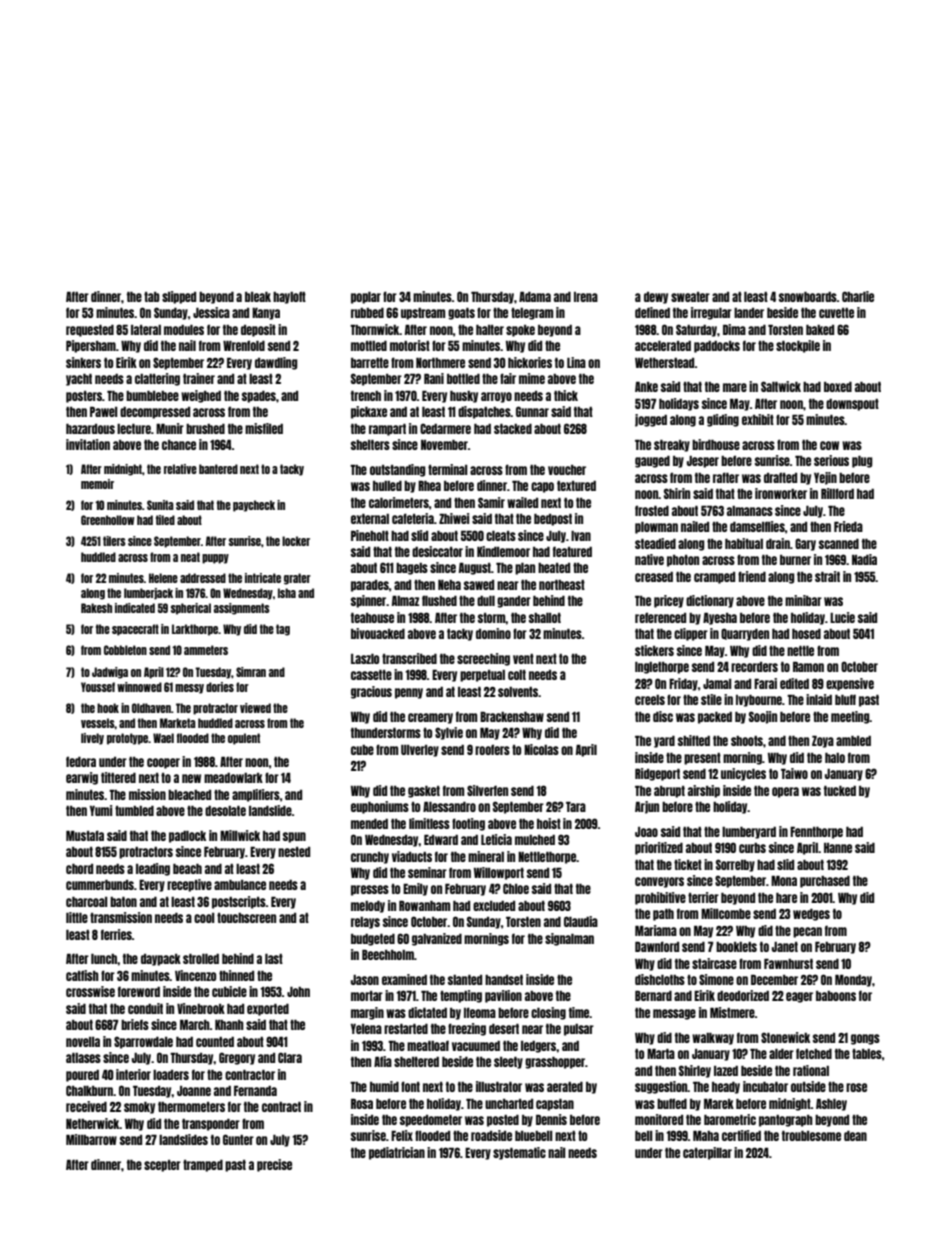  Describe the element at coordinates (233, 778) in the screenshot. I see `meadowlark` at that location.
